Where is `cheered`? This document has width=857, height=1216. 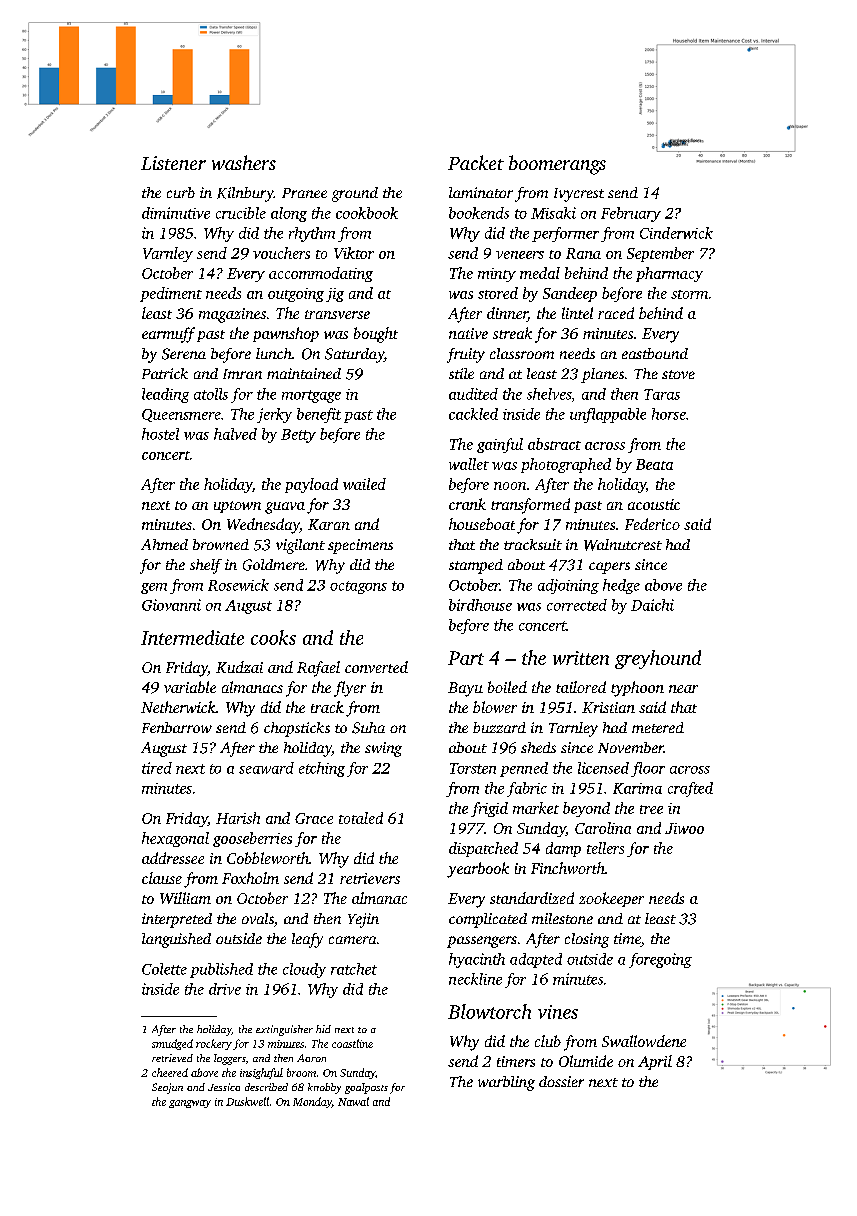
cheered is located at coordinates (170, 1072).
